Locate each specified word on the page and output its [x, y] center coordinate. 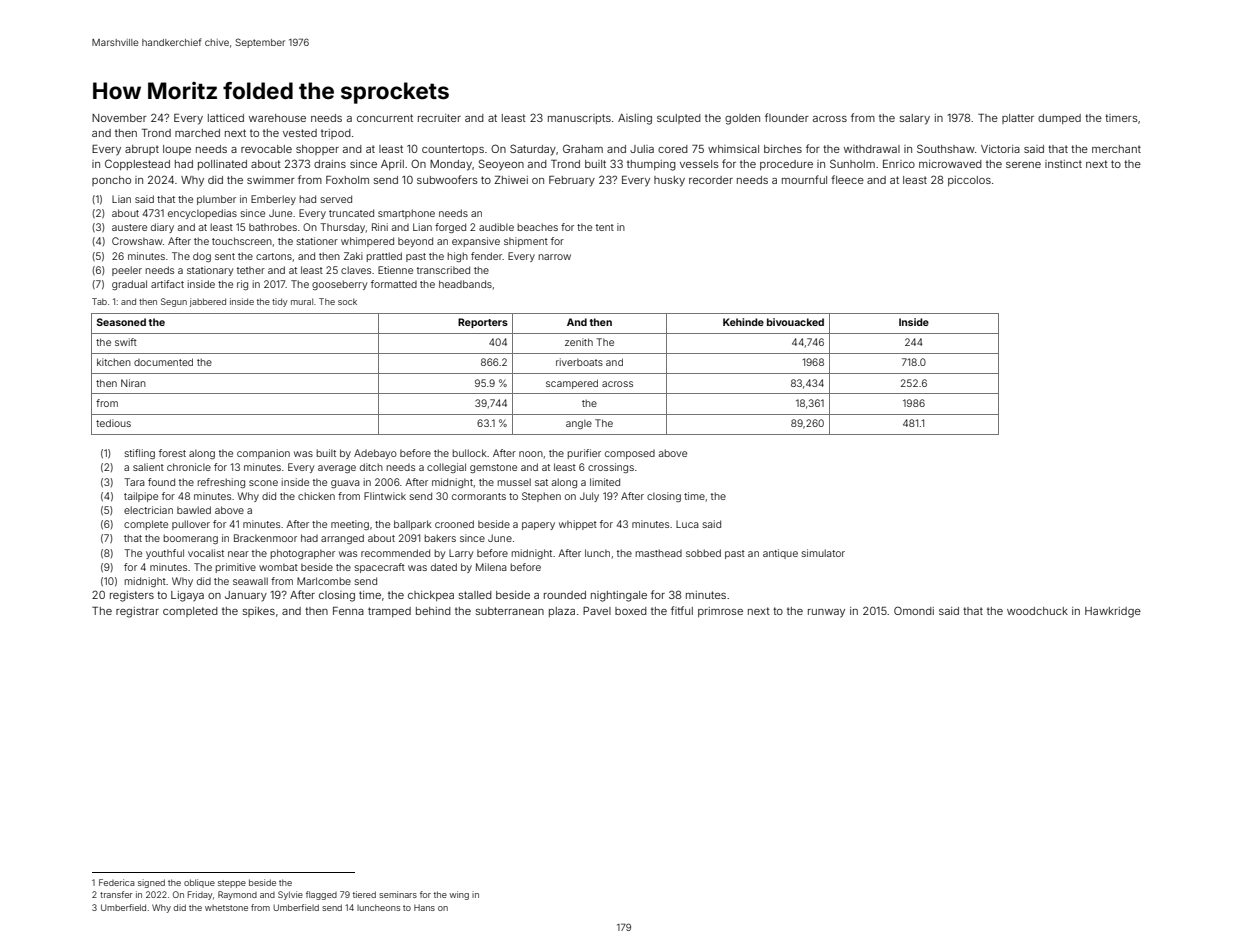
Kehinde [743, 322]
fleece [847, 179]
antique [780, 554]
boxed [631, 611]
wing [459, 895]
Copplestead [137, 164]
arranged [342, 539]
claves [356, 270]
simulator [823, 553]
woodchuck [1037, 611]
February [572, 181]
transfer [116, 894]
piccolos [969, 181]
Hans [424, 907]
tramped [389, 612]
